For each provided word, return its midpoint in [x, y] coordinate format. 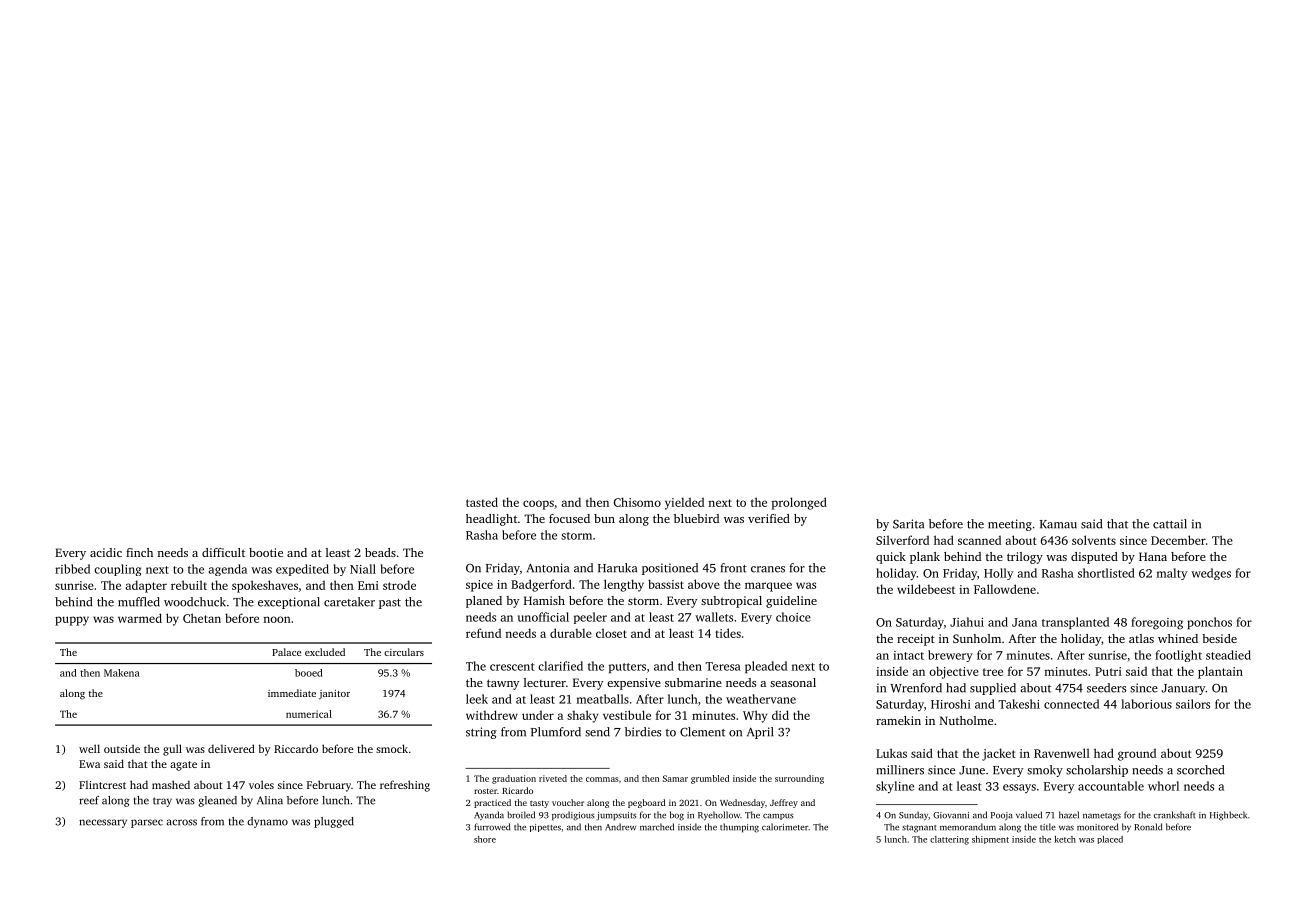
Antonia [548, 568]
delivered [231, 748]
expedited [302, 570]
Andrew [620, 827]
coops [538, 505]
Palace [286, 652]
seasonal [793, 682]
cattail [1170, 524]
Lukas [891, 753]
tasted [482, 502]
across [181, 822]
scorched [1200, 770]
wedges [1211, 574]
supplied [993, 689]
